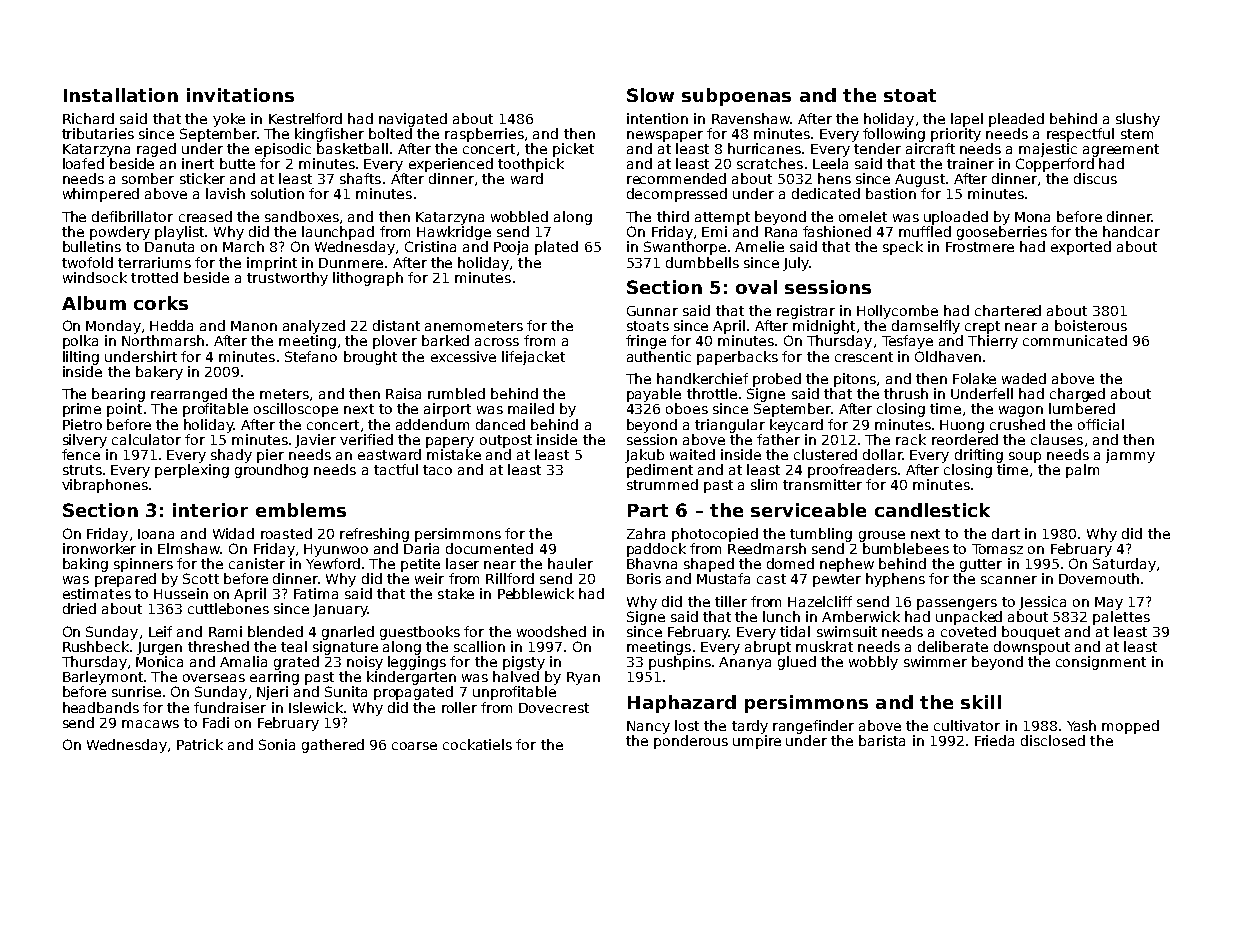  What do you see at coordinates (96, 646) in the screenshot?
I see `Rushbeck` at bounding box center [96, 646].
